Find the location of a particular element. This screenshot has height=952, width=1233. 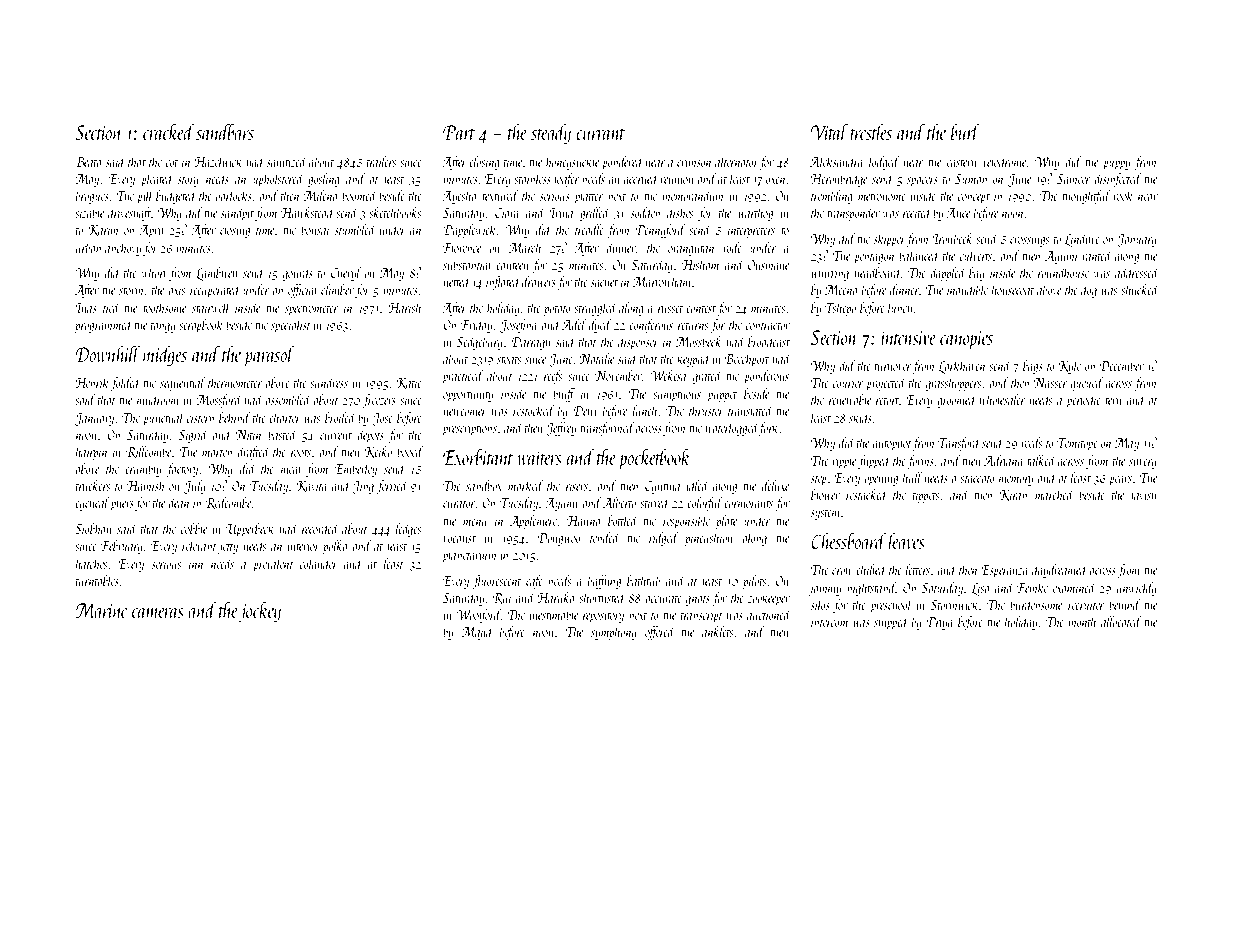

puppy is located at coordinates (1116, 165).
